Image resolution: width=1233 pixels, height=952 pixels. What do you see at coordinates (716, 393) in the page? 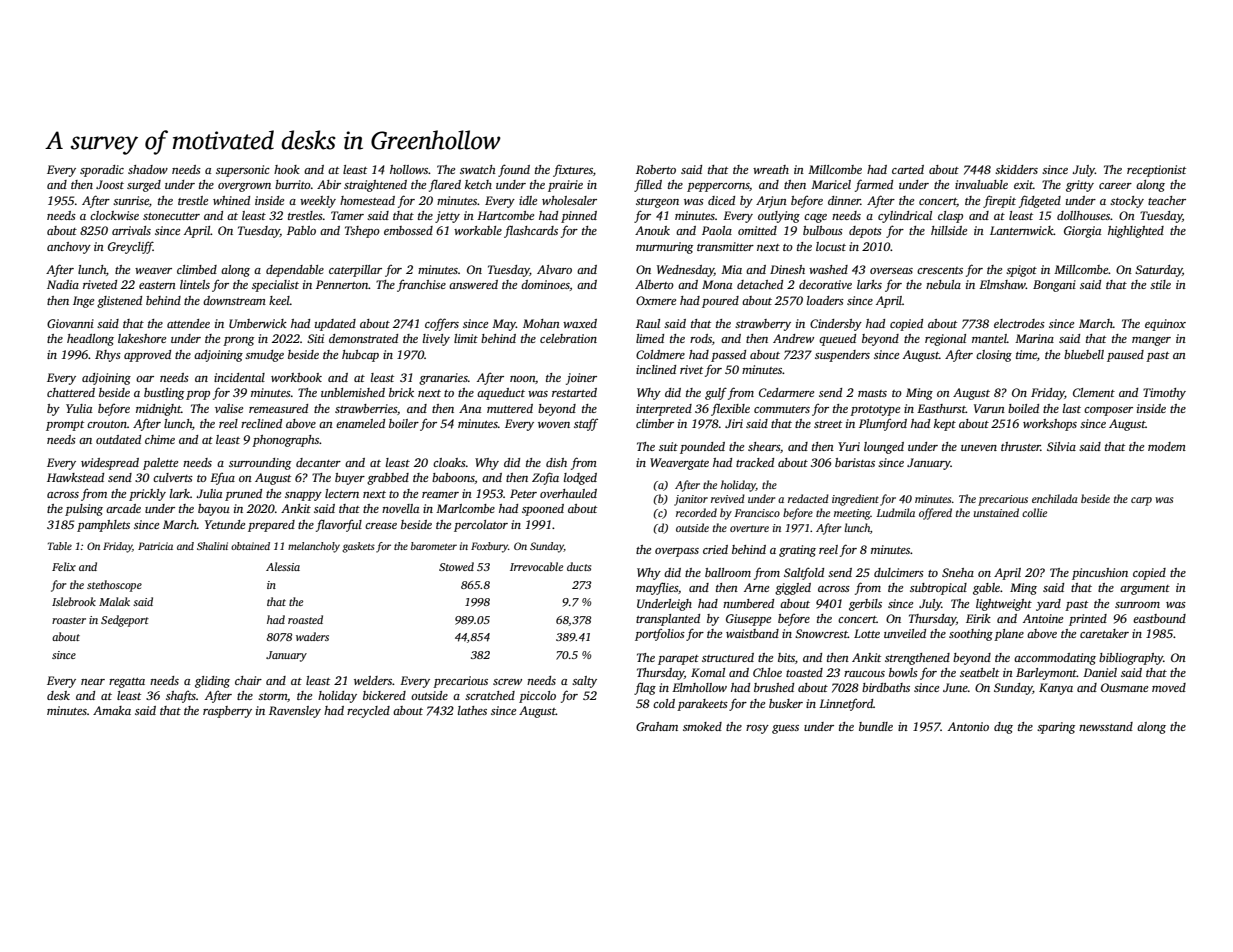
I see `gulf` at bounding box center [716, 393].
